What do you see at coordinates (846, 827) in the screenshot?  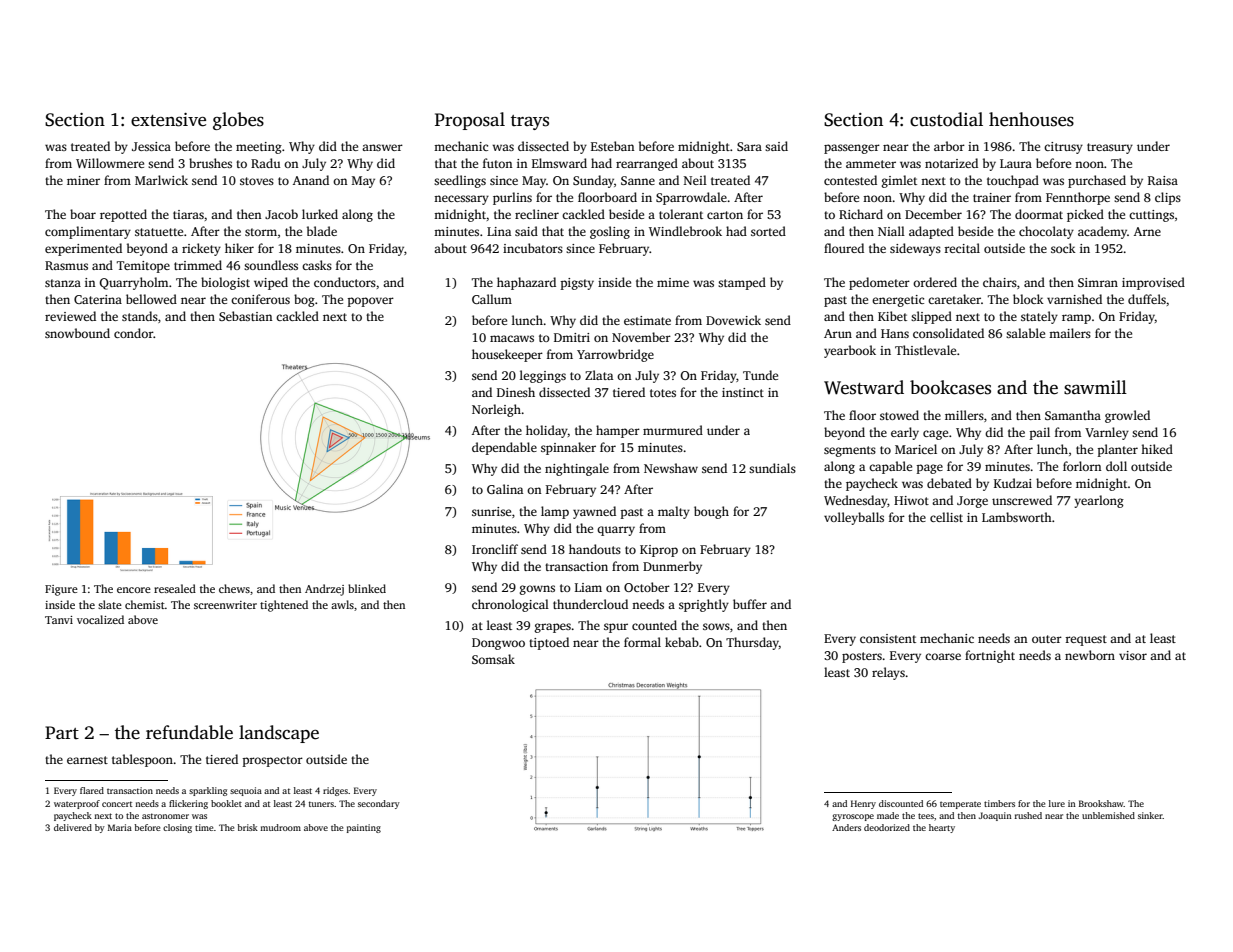 I see `Anders` at bounding box center [846, 827].
